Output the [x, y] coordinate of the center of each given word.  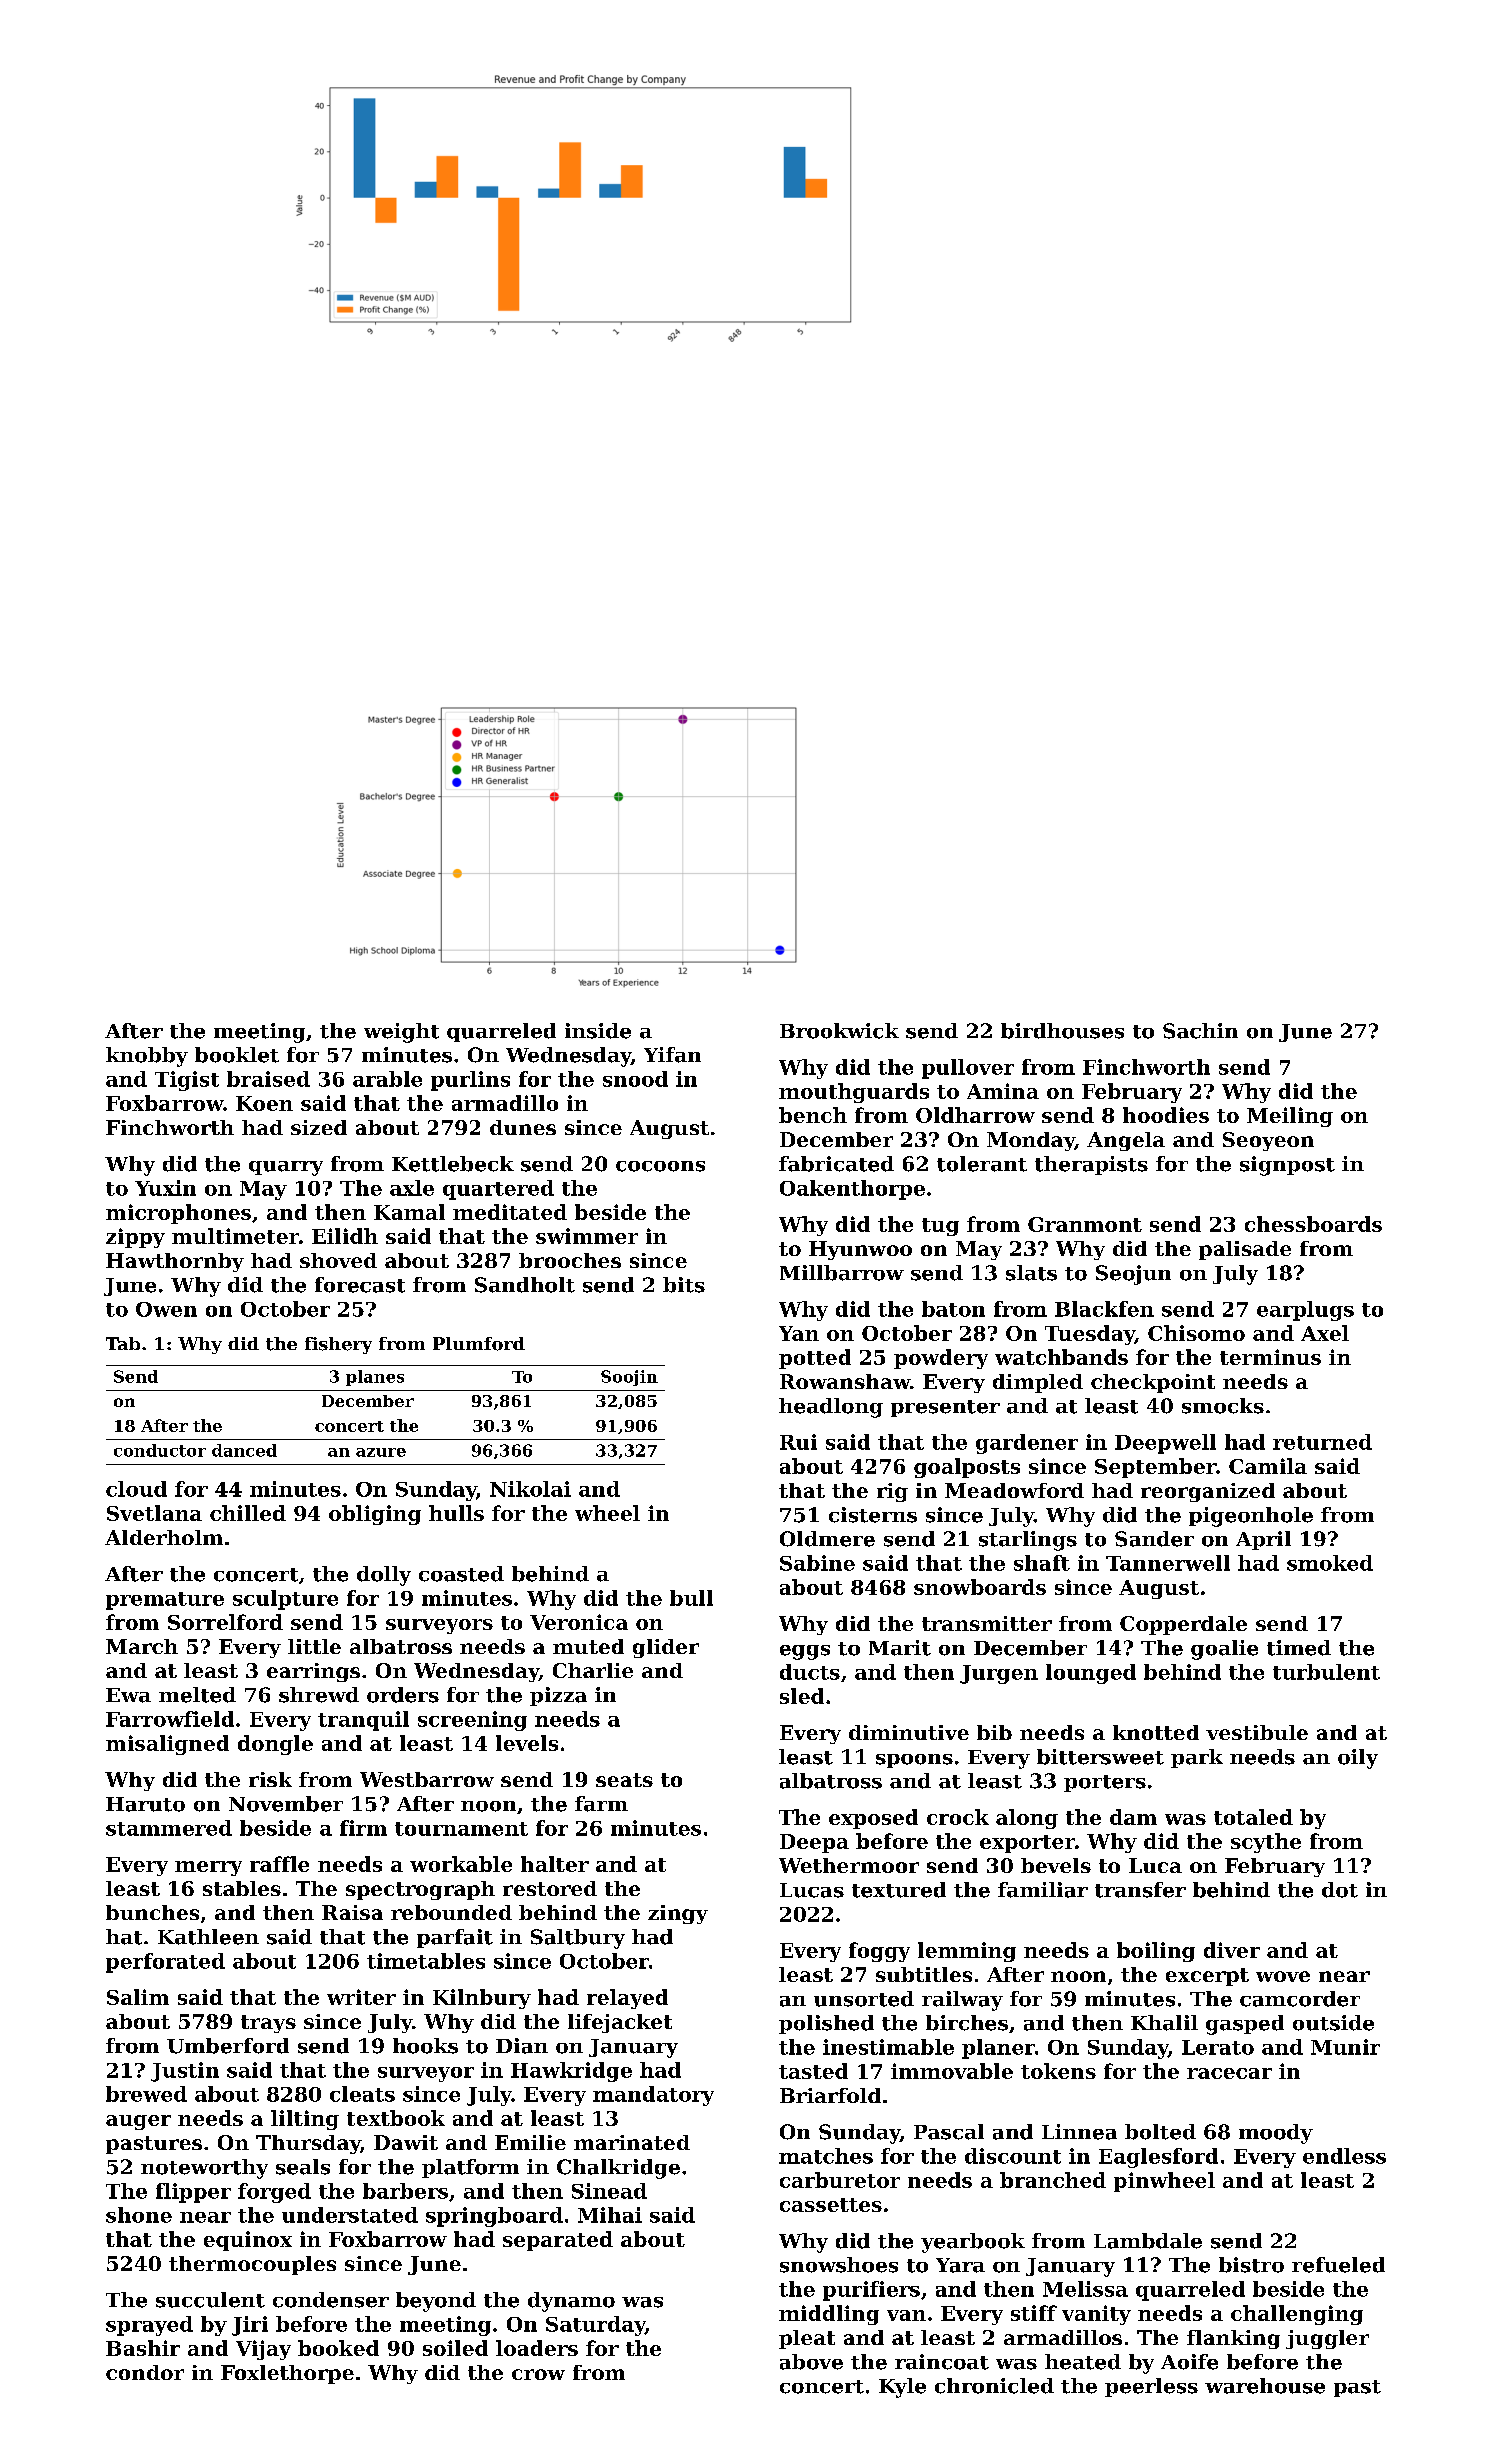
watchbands [1061, 1357]
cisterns [873, 1515]
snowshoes [839, 2265]
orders [403, 1695]
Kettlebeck [453, 1164]
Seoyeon [1268, 1141]
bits [684, 1285]
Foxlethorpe [287, 2374]
